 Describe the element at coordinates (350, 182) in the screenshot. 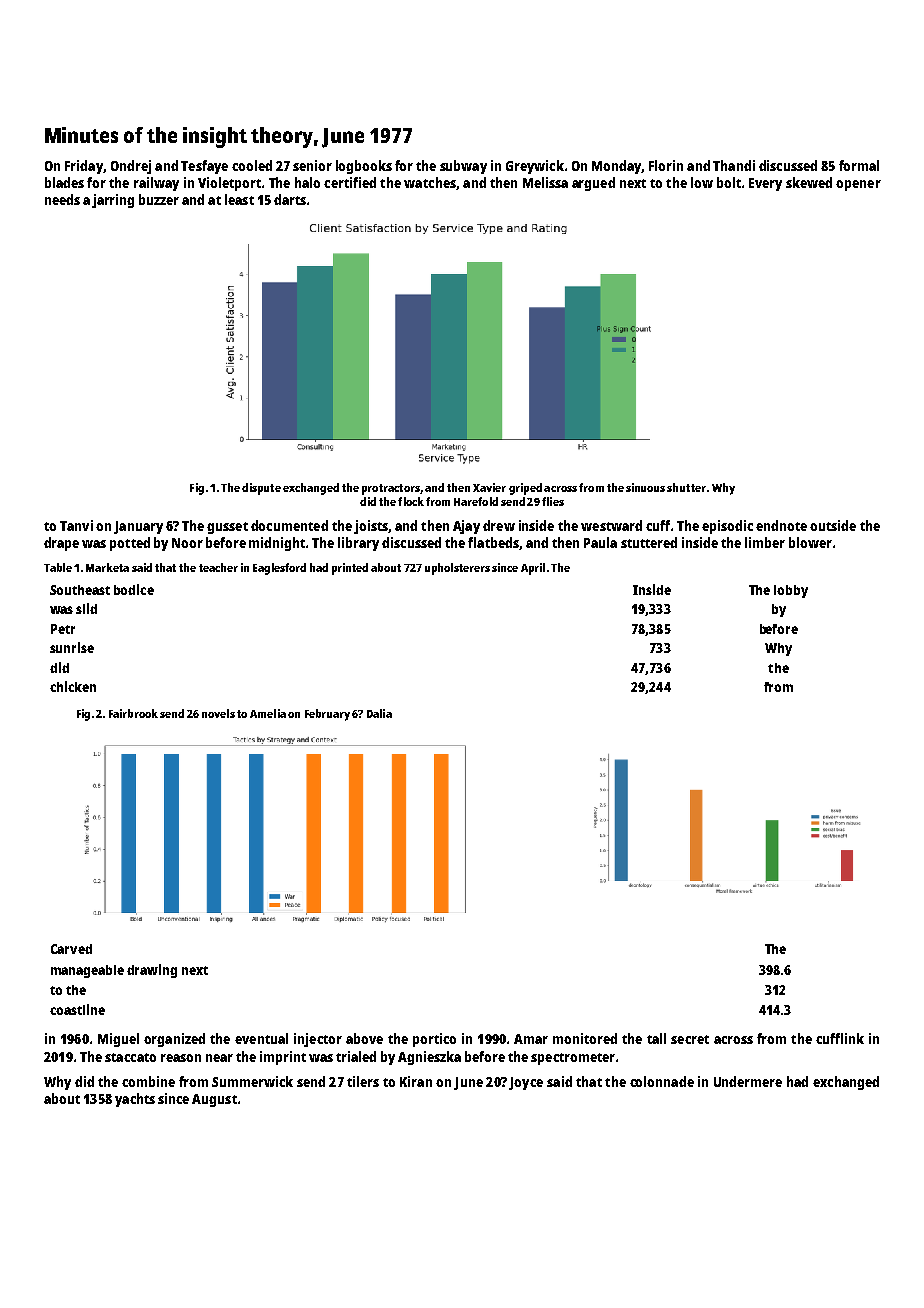

I see `certified` at that location.
